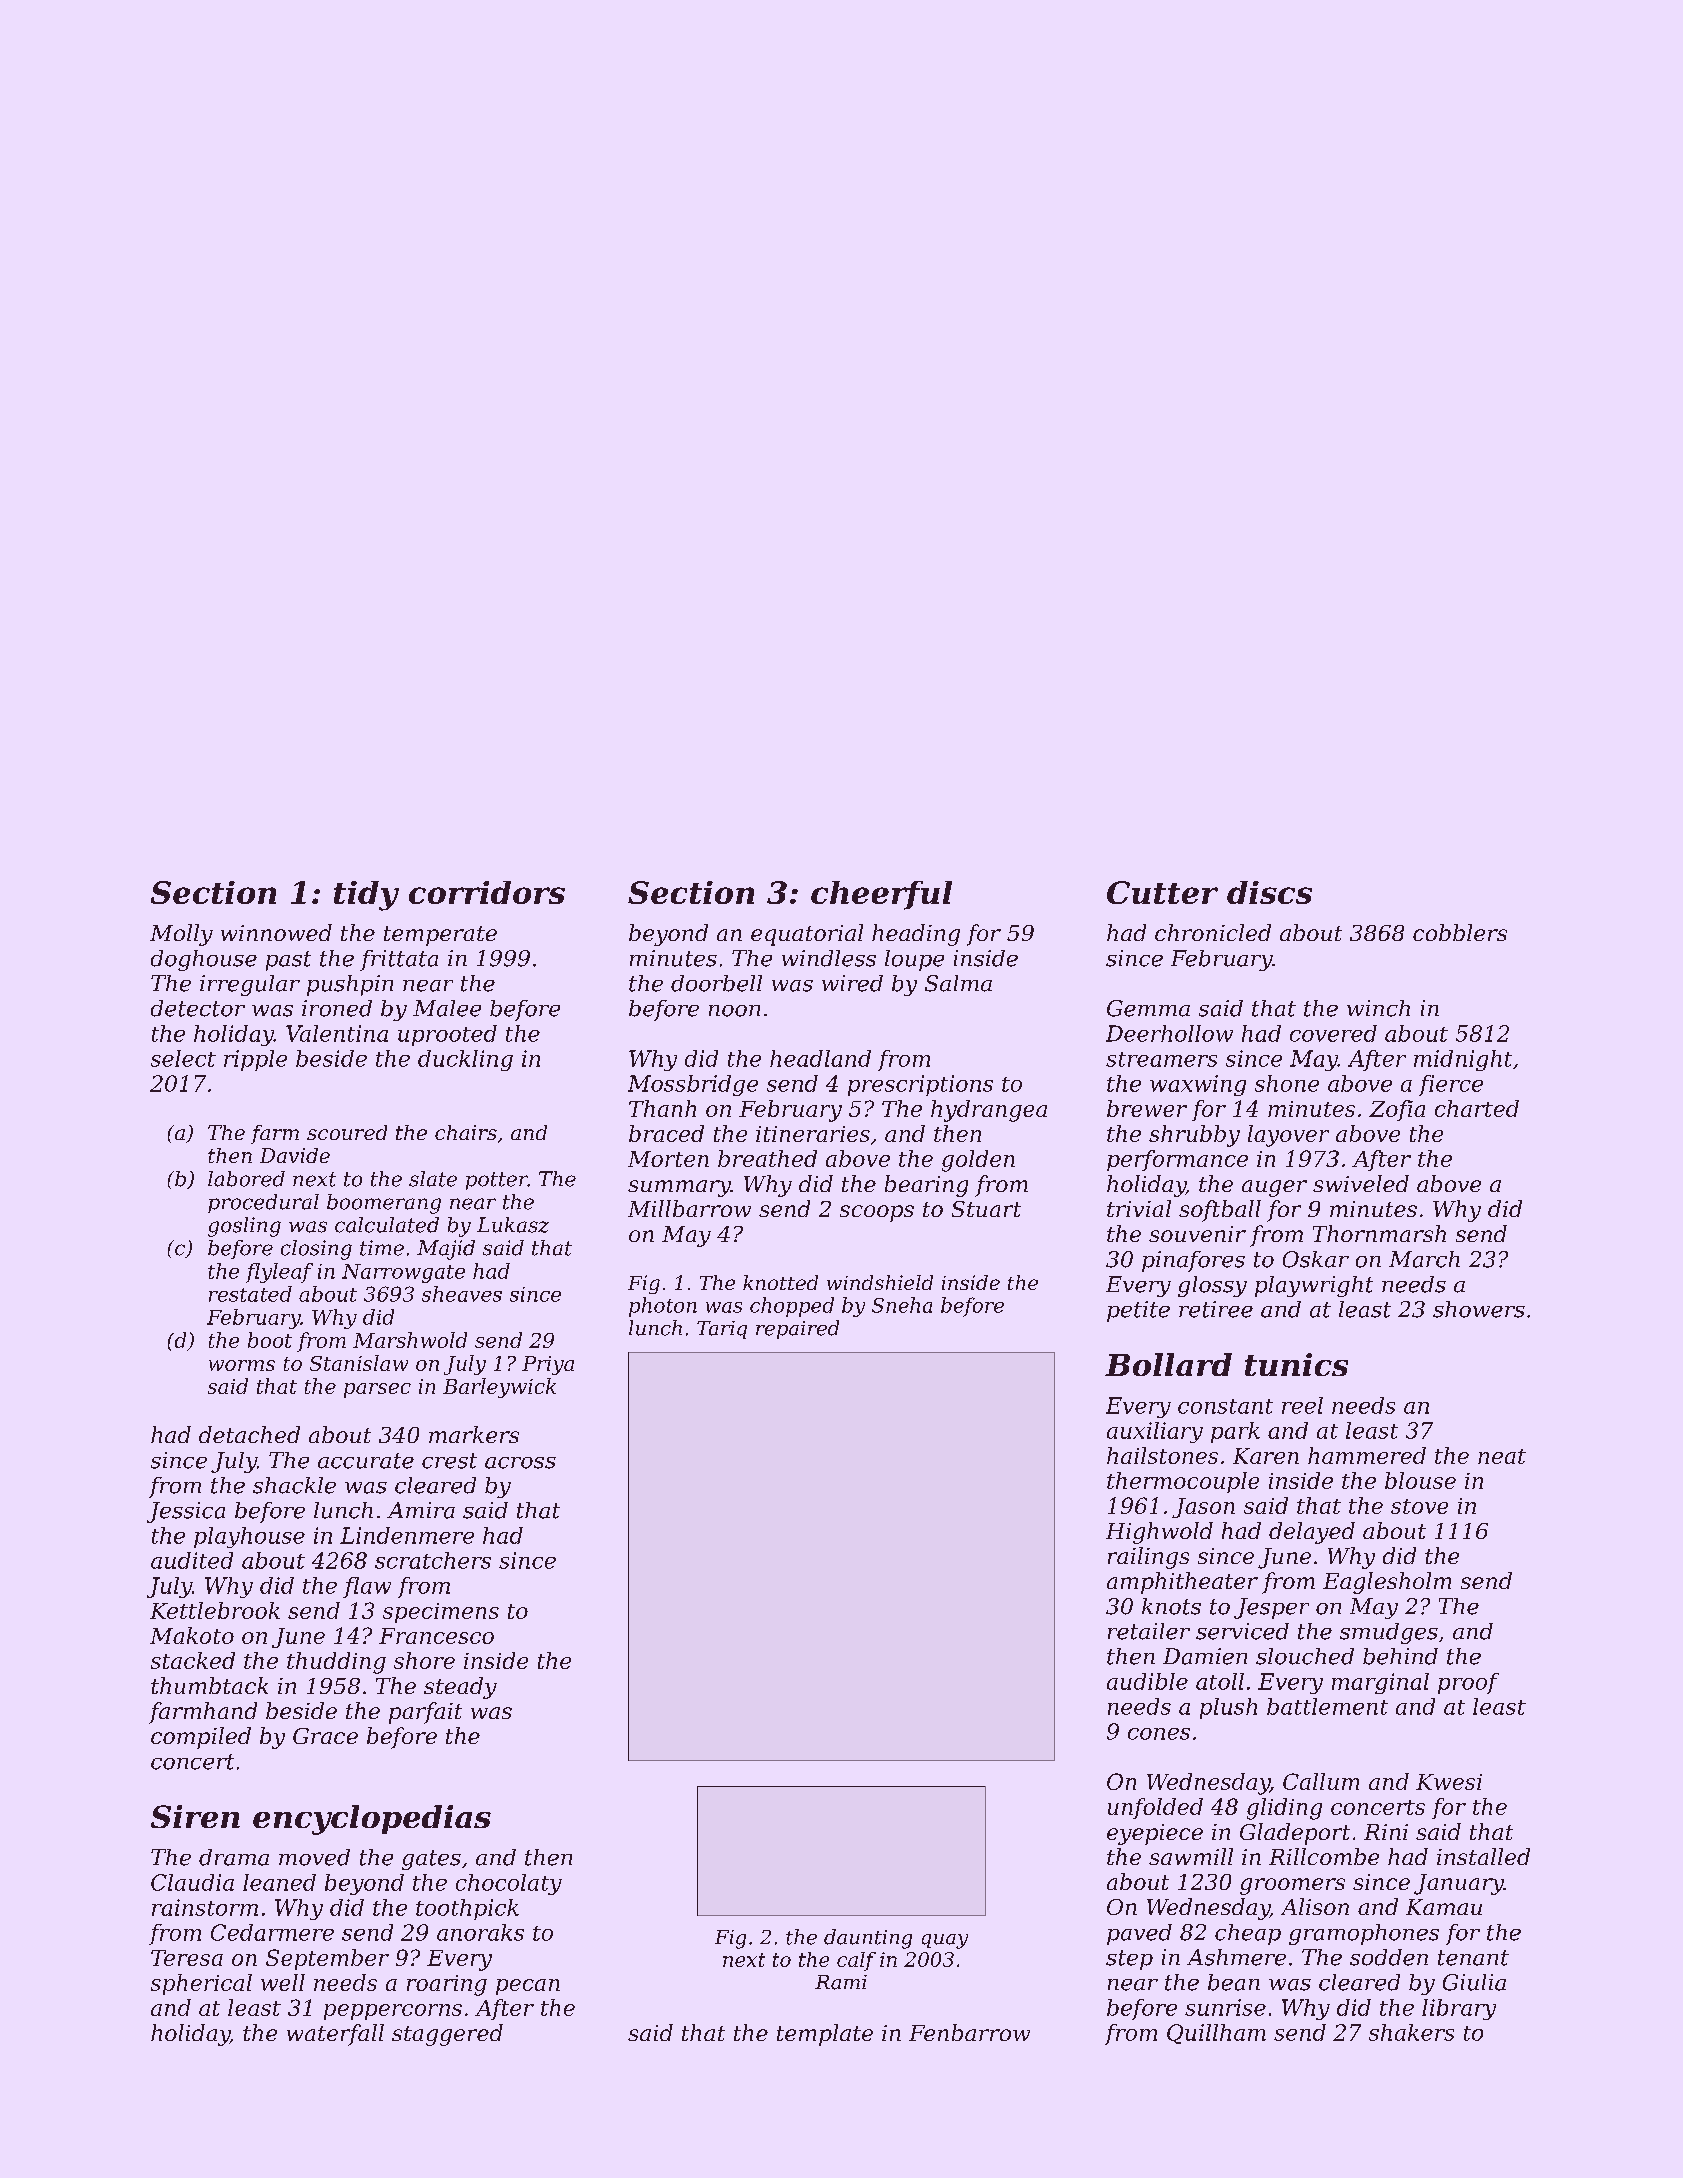 This screenshot has width=1683, height=2178. What do you see at coordinates (868, 1939) in the screenshot?
I see `daunting` at bounding box center [868, 1939].
